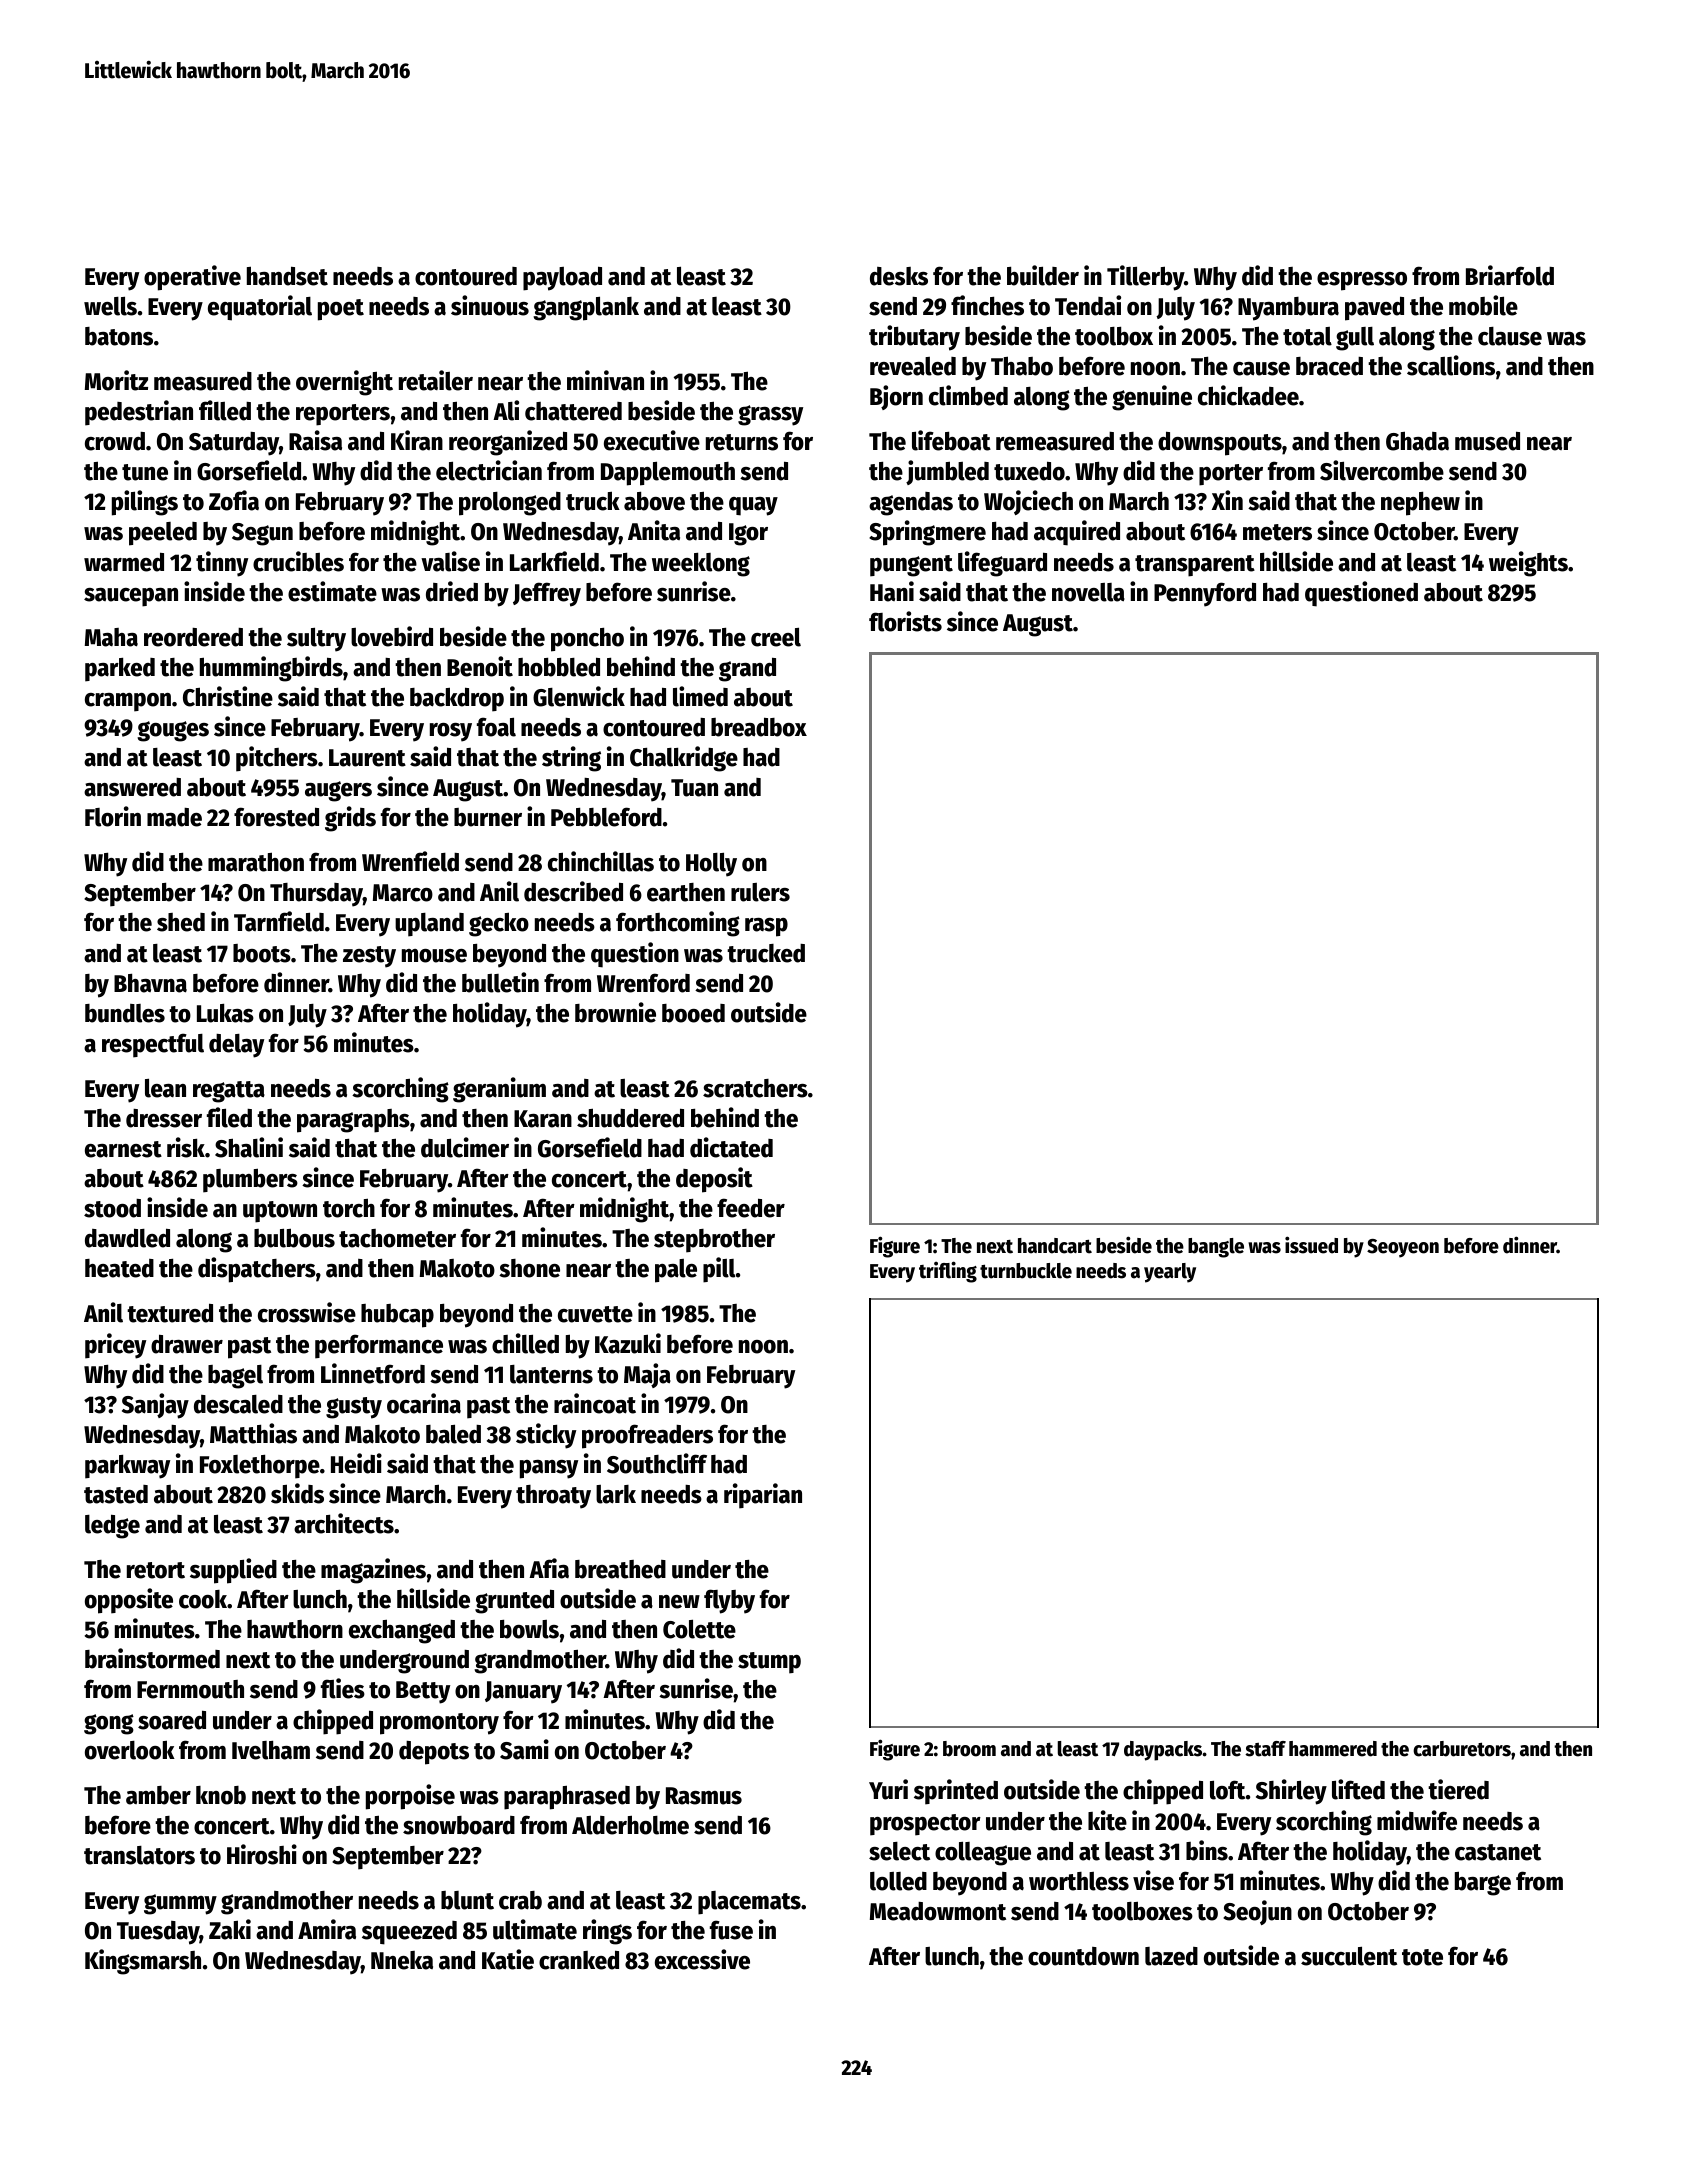 This screenshot has width=1683, height=2178. Describe the element at coordinates (766, 927) in the screenshot. I see `rasp` at that location.
